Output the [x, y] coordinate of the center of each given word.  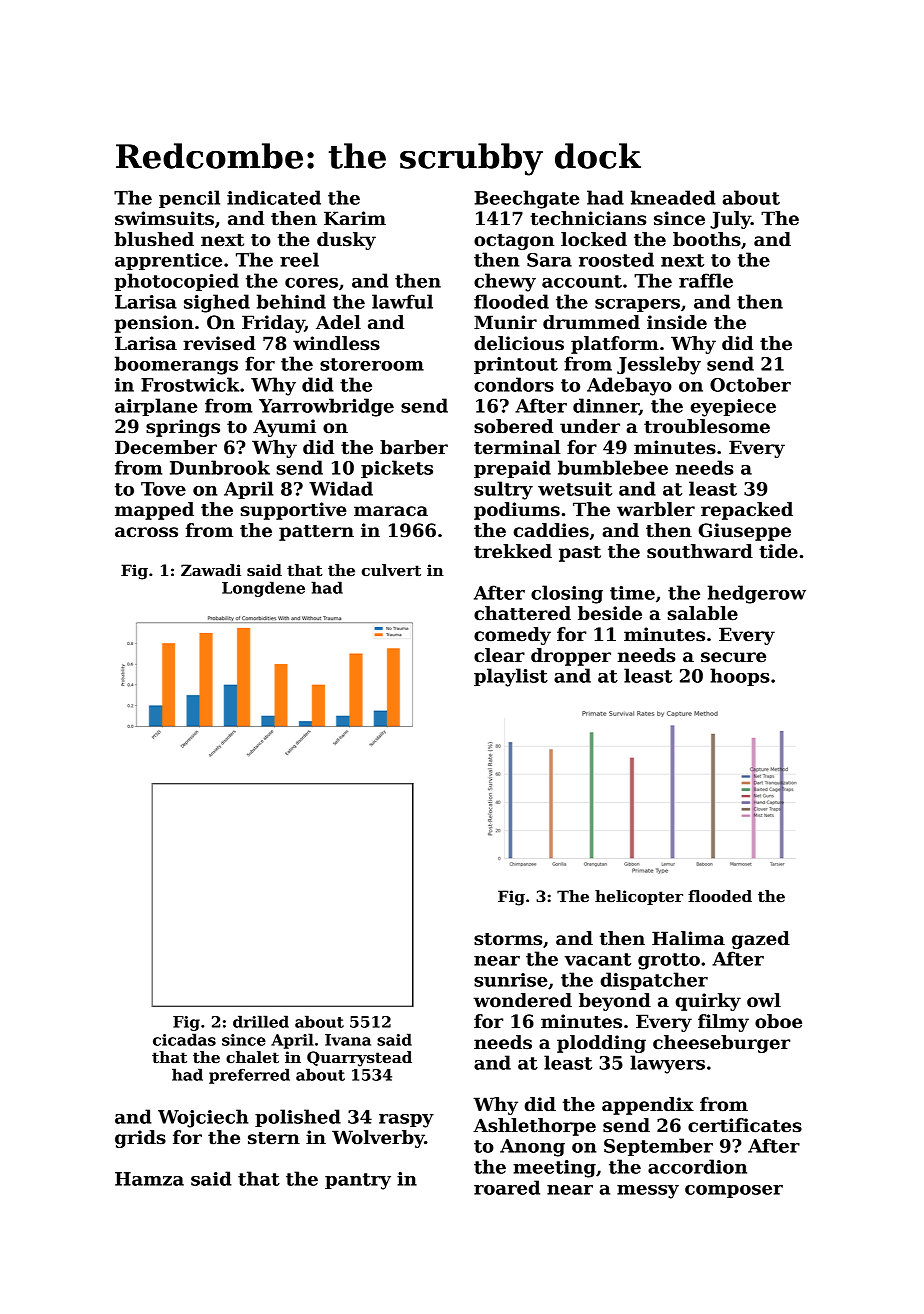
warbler [656, 509]
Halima [688, 938]
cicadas [184, 1039]
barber [414, 447]
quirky [708, 1002]
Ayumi [284, 428]
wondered [522, 1000]
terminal [517, 447]
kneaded [673, 197]
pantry [358, 1181]
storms [508, 939]
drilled [261, 1021]
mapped [154, 511]
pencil [189, 199]
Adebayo [629, 386]
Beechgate [527, 199]
